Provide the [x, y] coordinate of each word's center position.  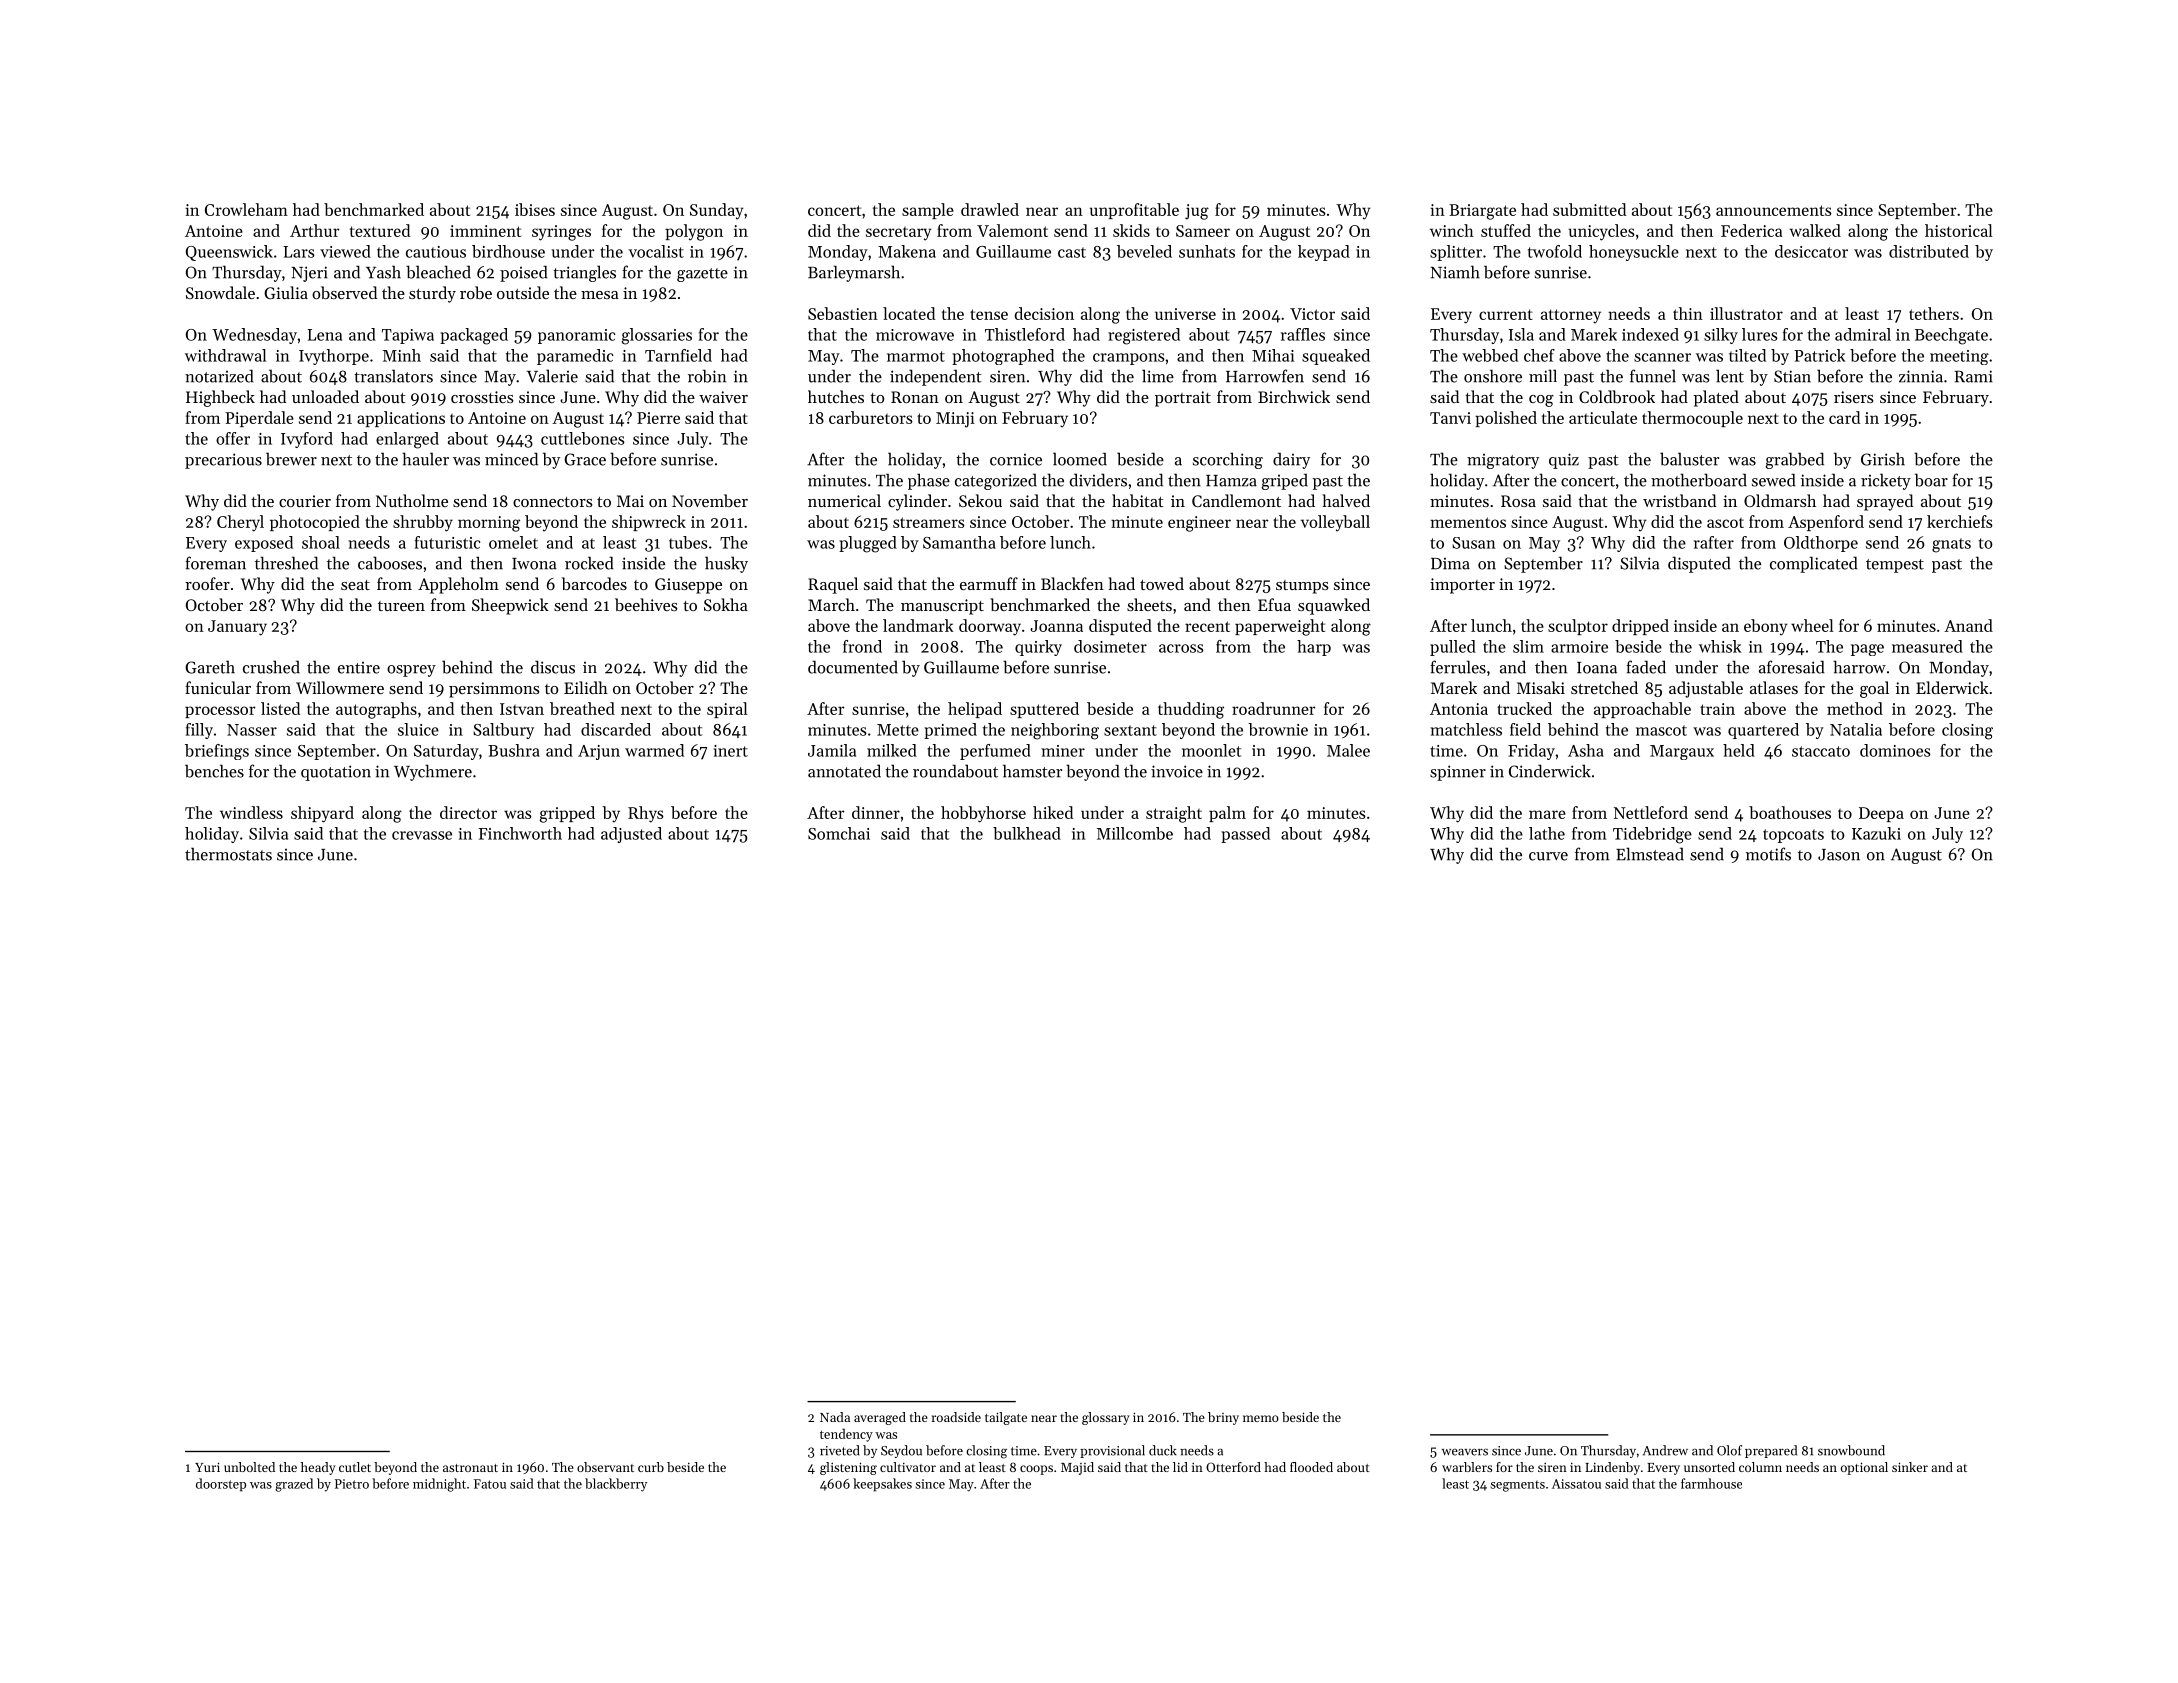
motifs [1768, 854]
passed [1245, 835]
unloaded [325, 396]
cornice [1016, 460]
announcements [1774, 210]
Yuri [207, 1467]
